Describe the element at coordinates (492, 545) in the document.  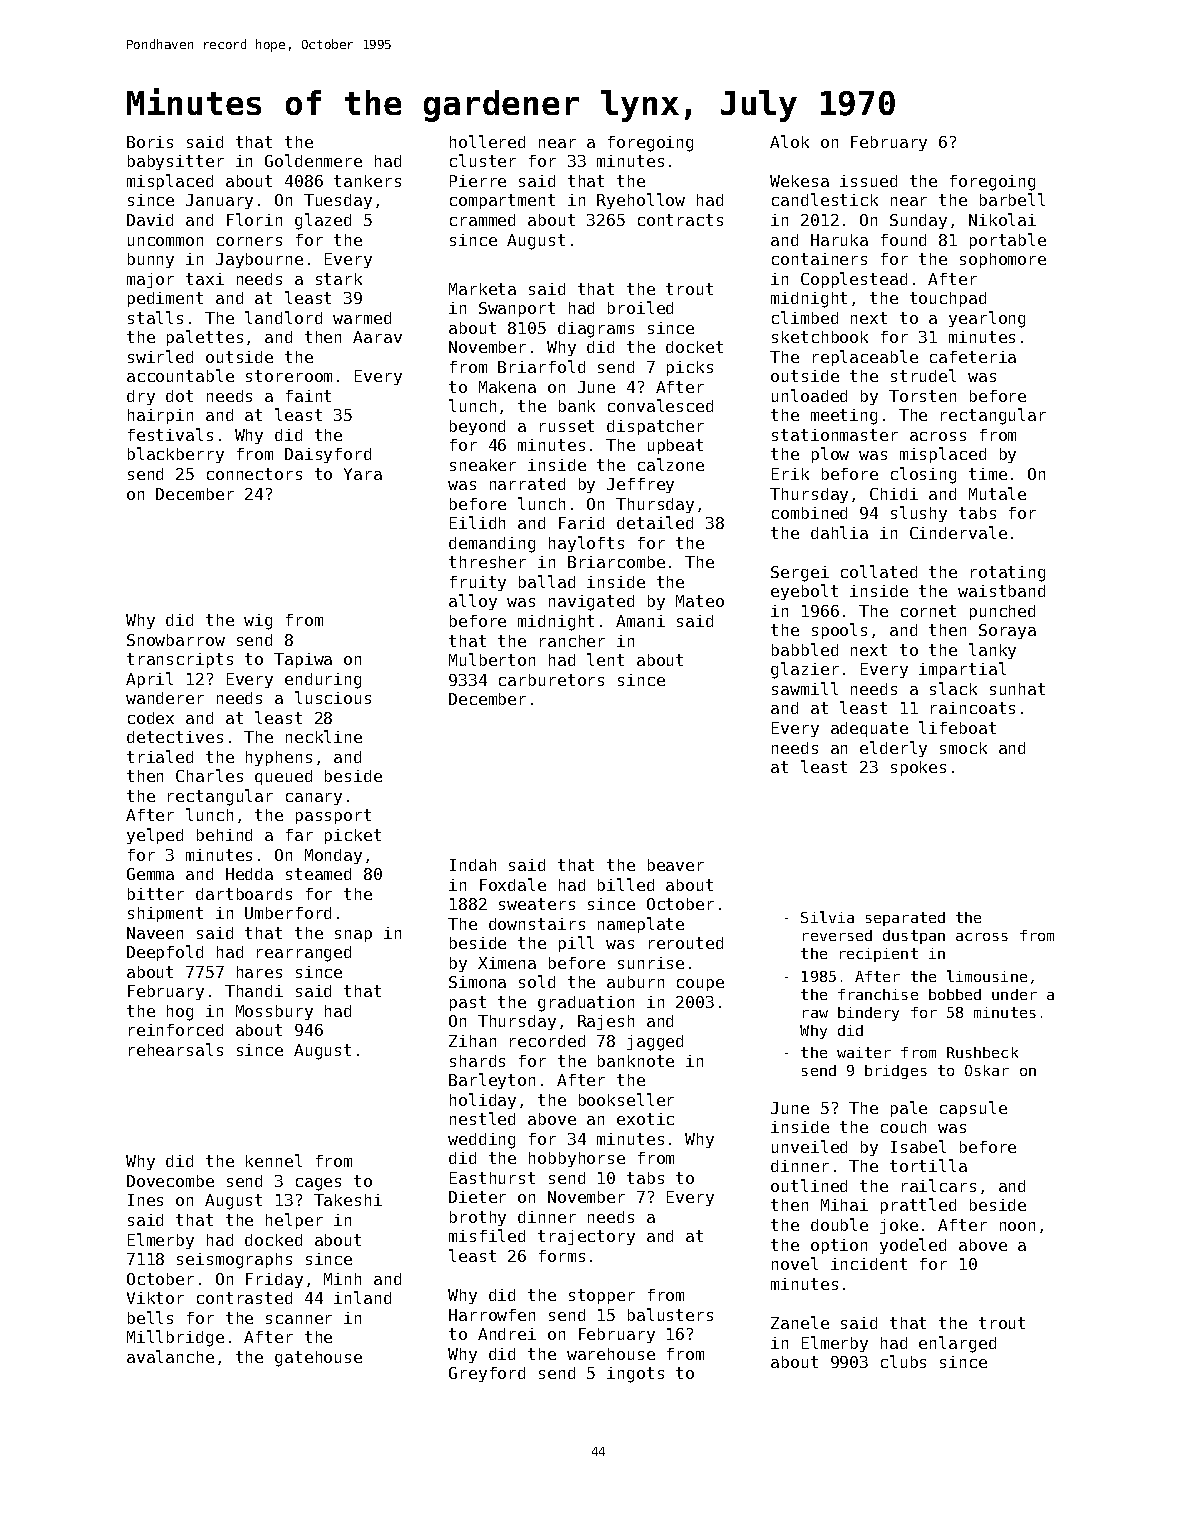
I see `demanding` at that location.
